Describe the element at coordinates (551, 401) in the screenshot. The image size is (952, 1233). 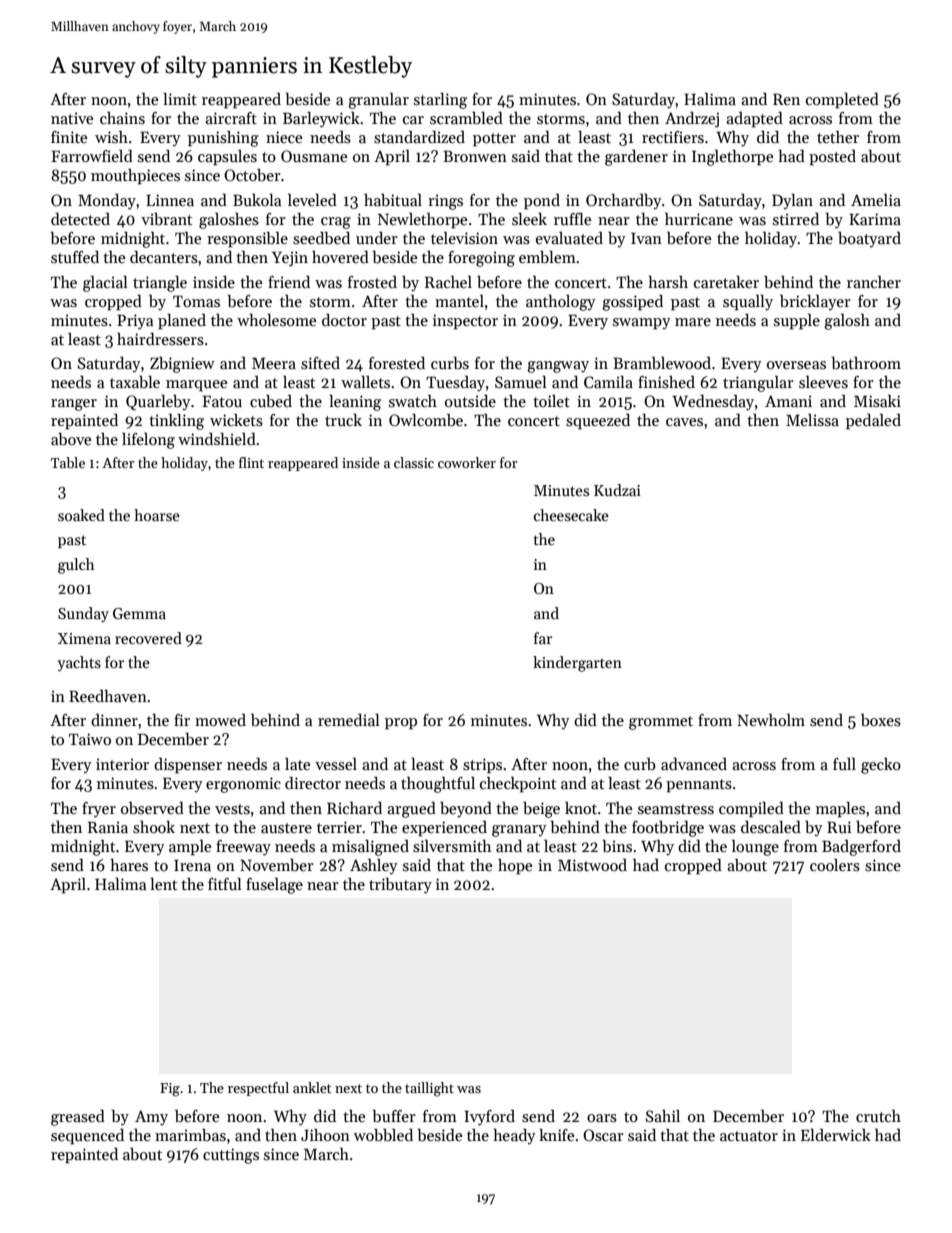
I see `toilet` at that location.
